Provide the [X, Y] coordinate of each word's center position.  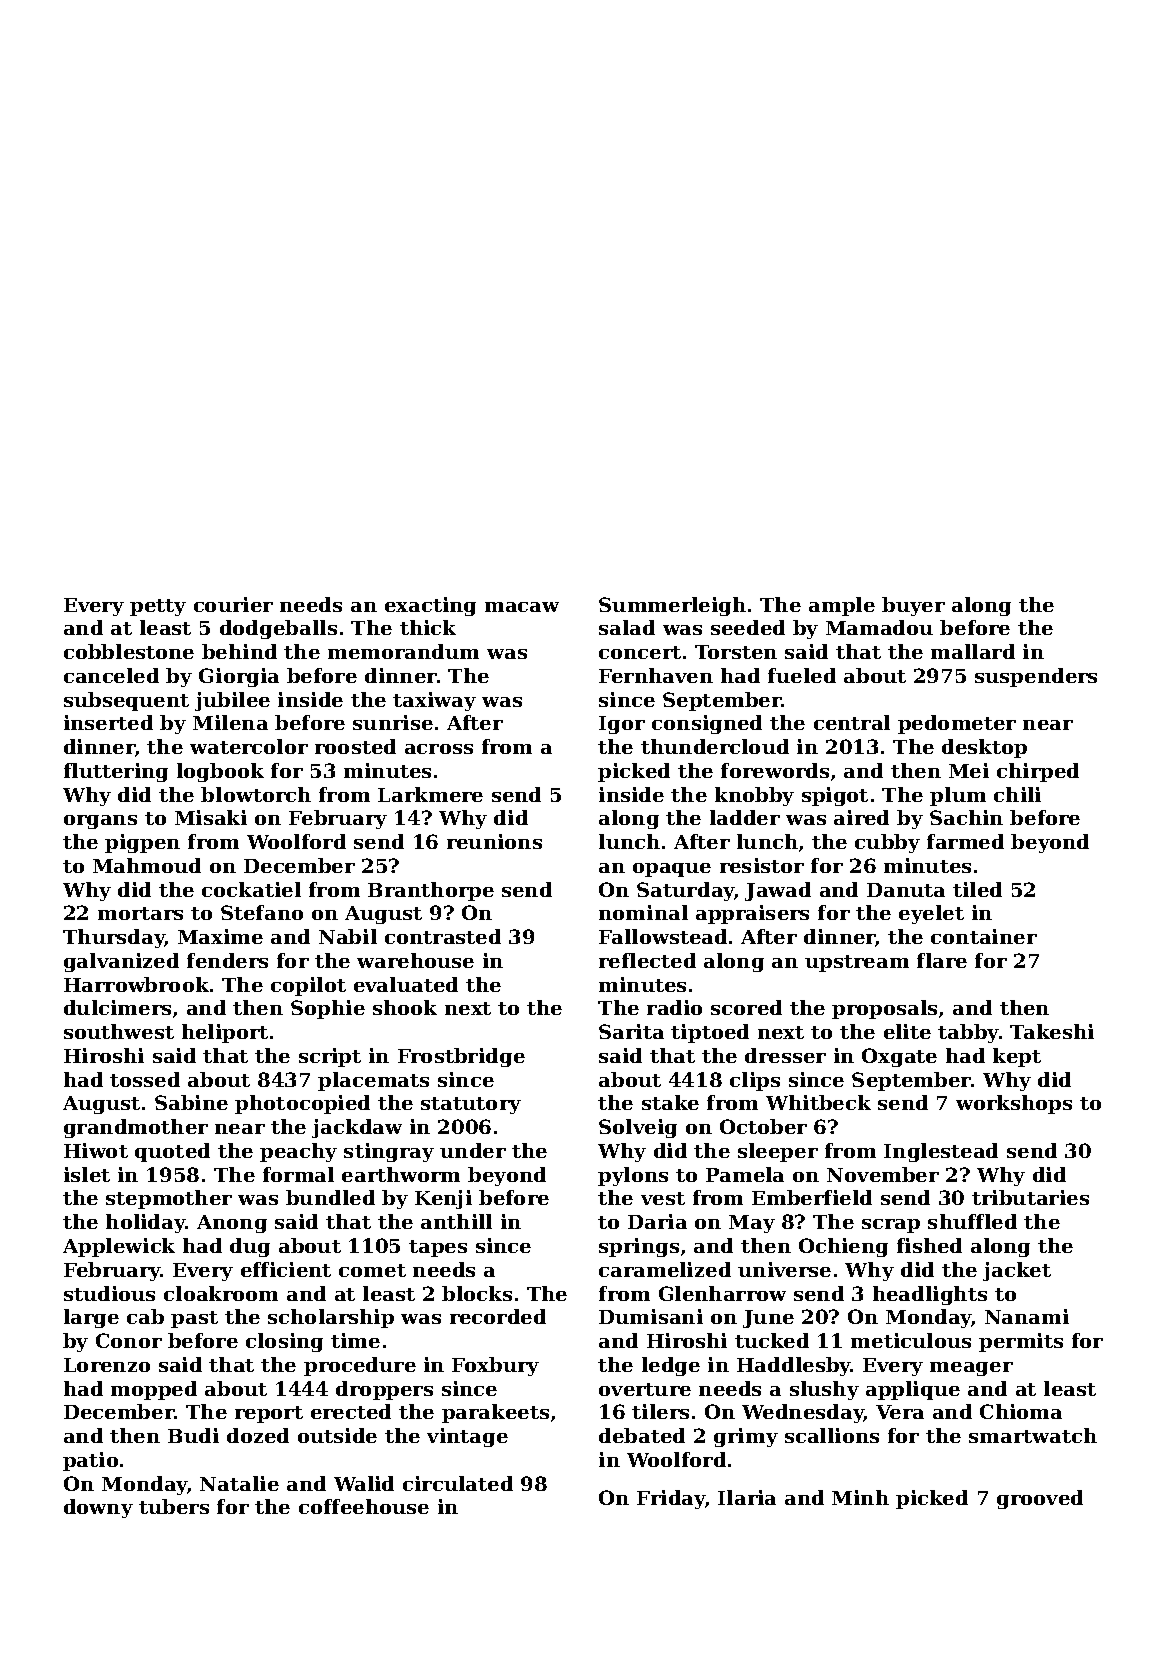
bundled [330, 1197]
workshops [1014, 1104]
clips [755, 1081]
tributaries [1030, 1197]
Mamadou [879, 627]
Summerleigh [672, 606]
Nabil [348, 936]
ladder [745, 817]
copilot [308, 986]
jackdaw [357, 1128]
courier [233, 604]
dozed [258, 1435]
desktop [984, 748]
